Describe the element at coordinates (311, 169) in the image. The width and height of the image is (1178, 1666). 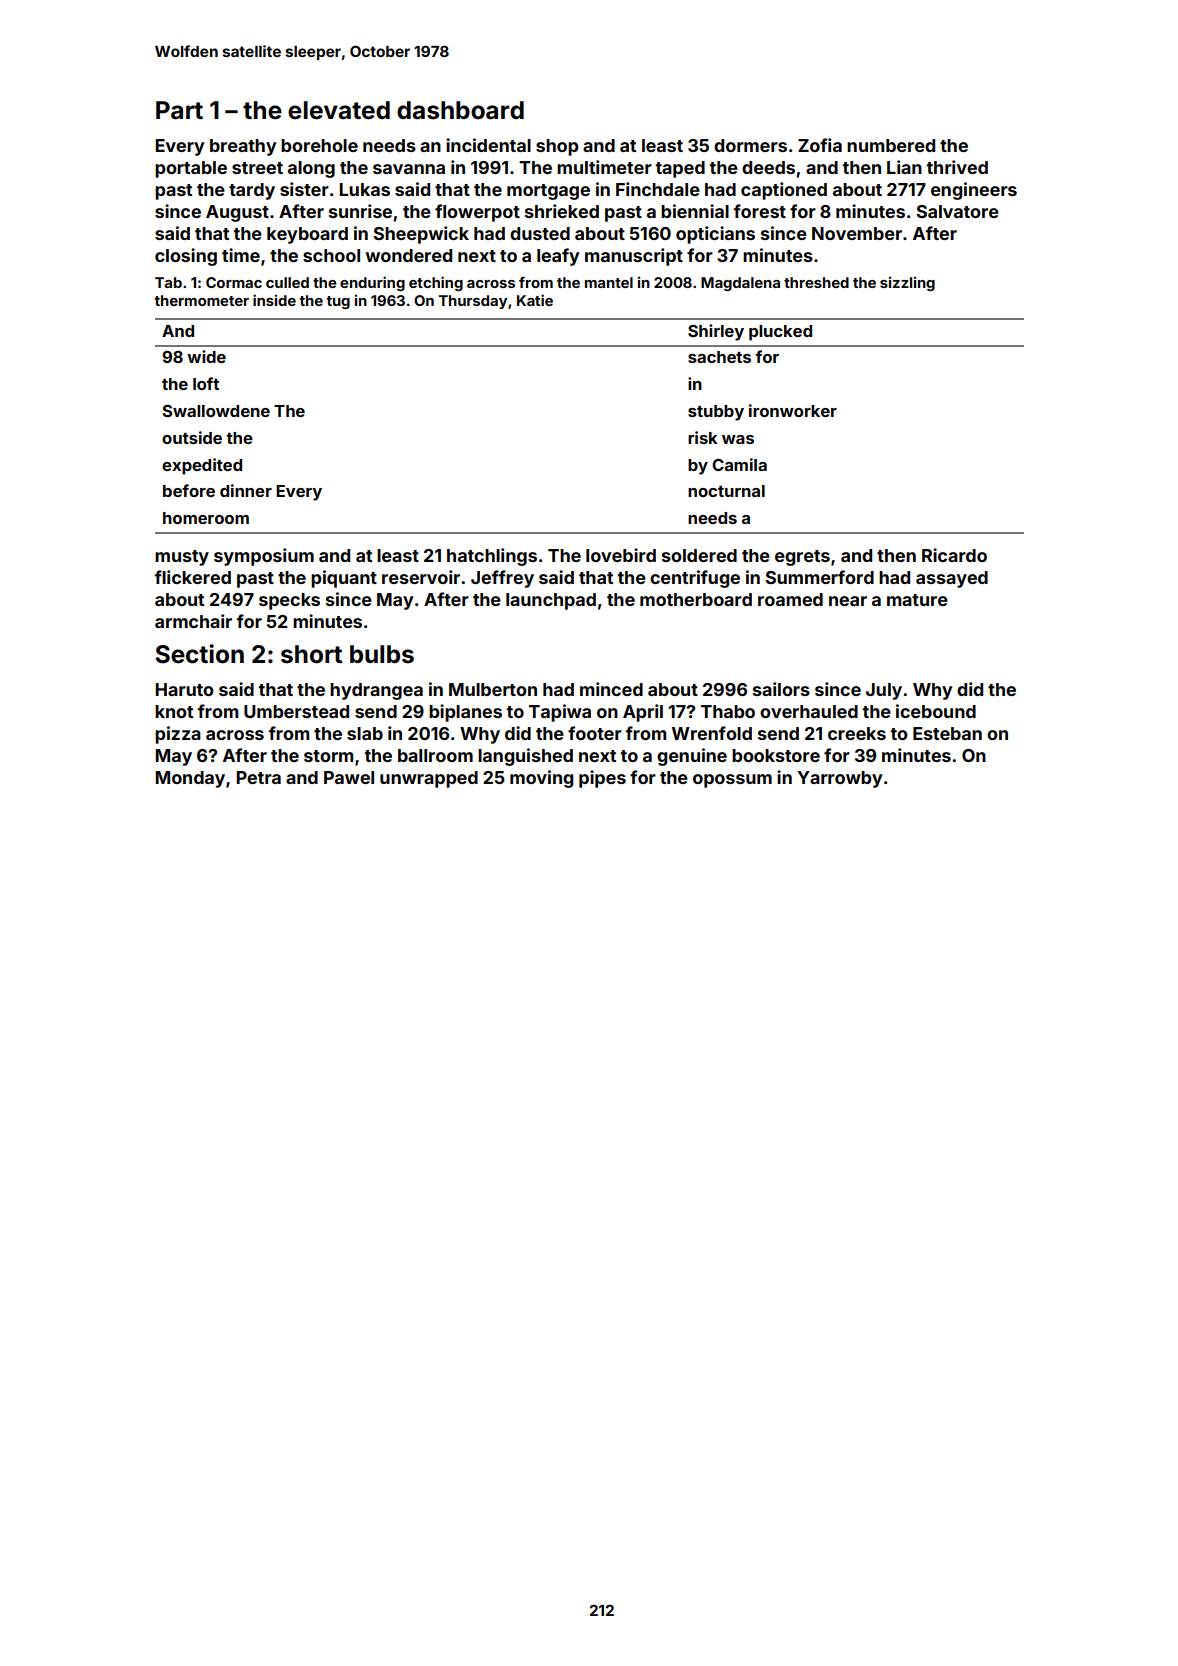
I see `along` at that location.
